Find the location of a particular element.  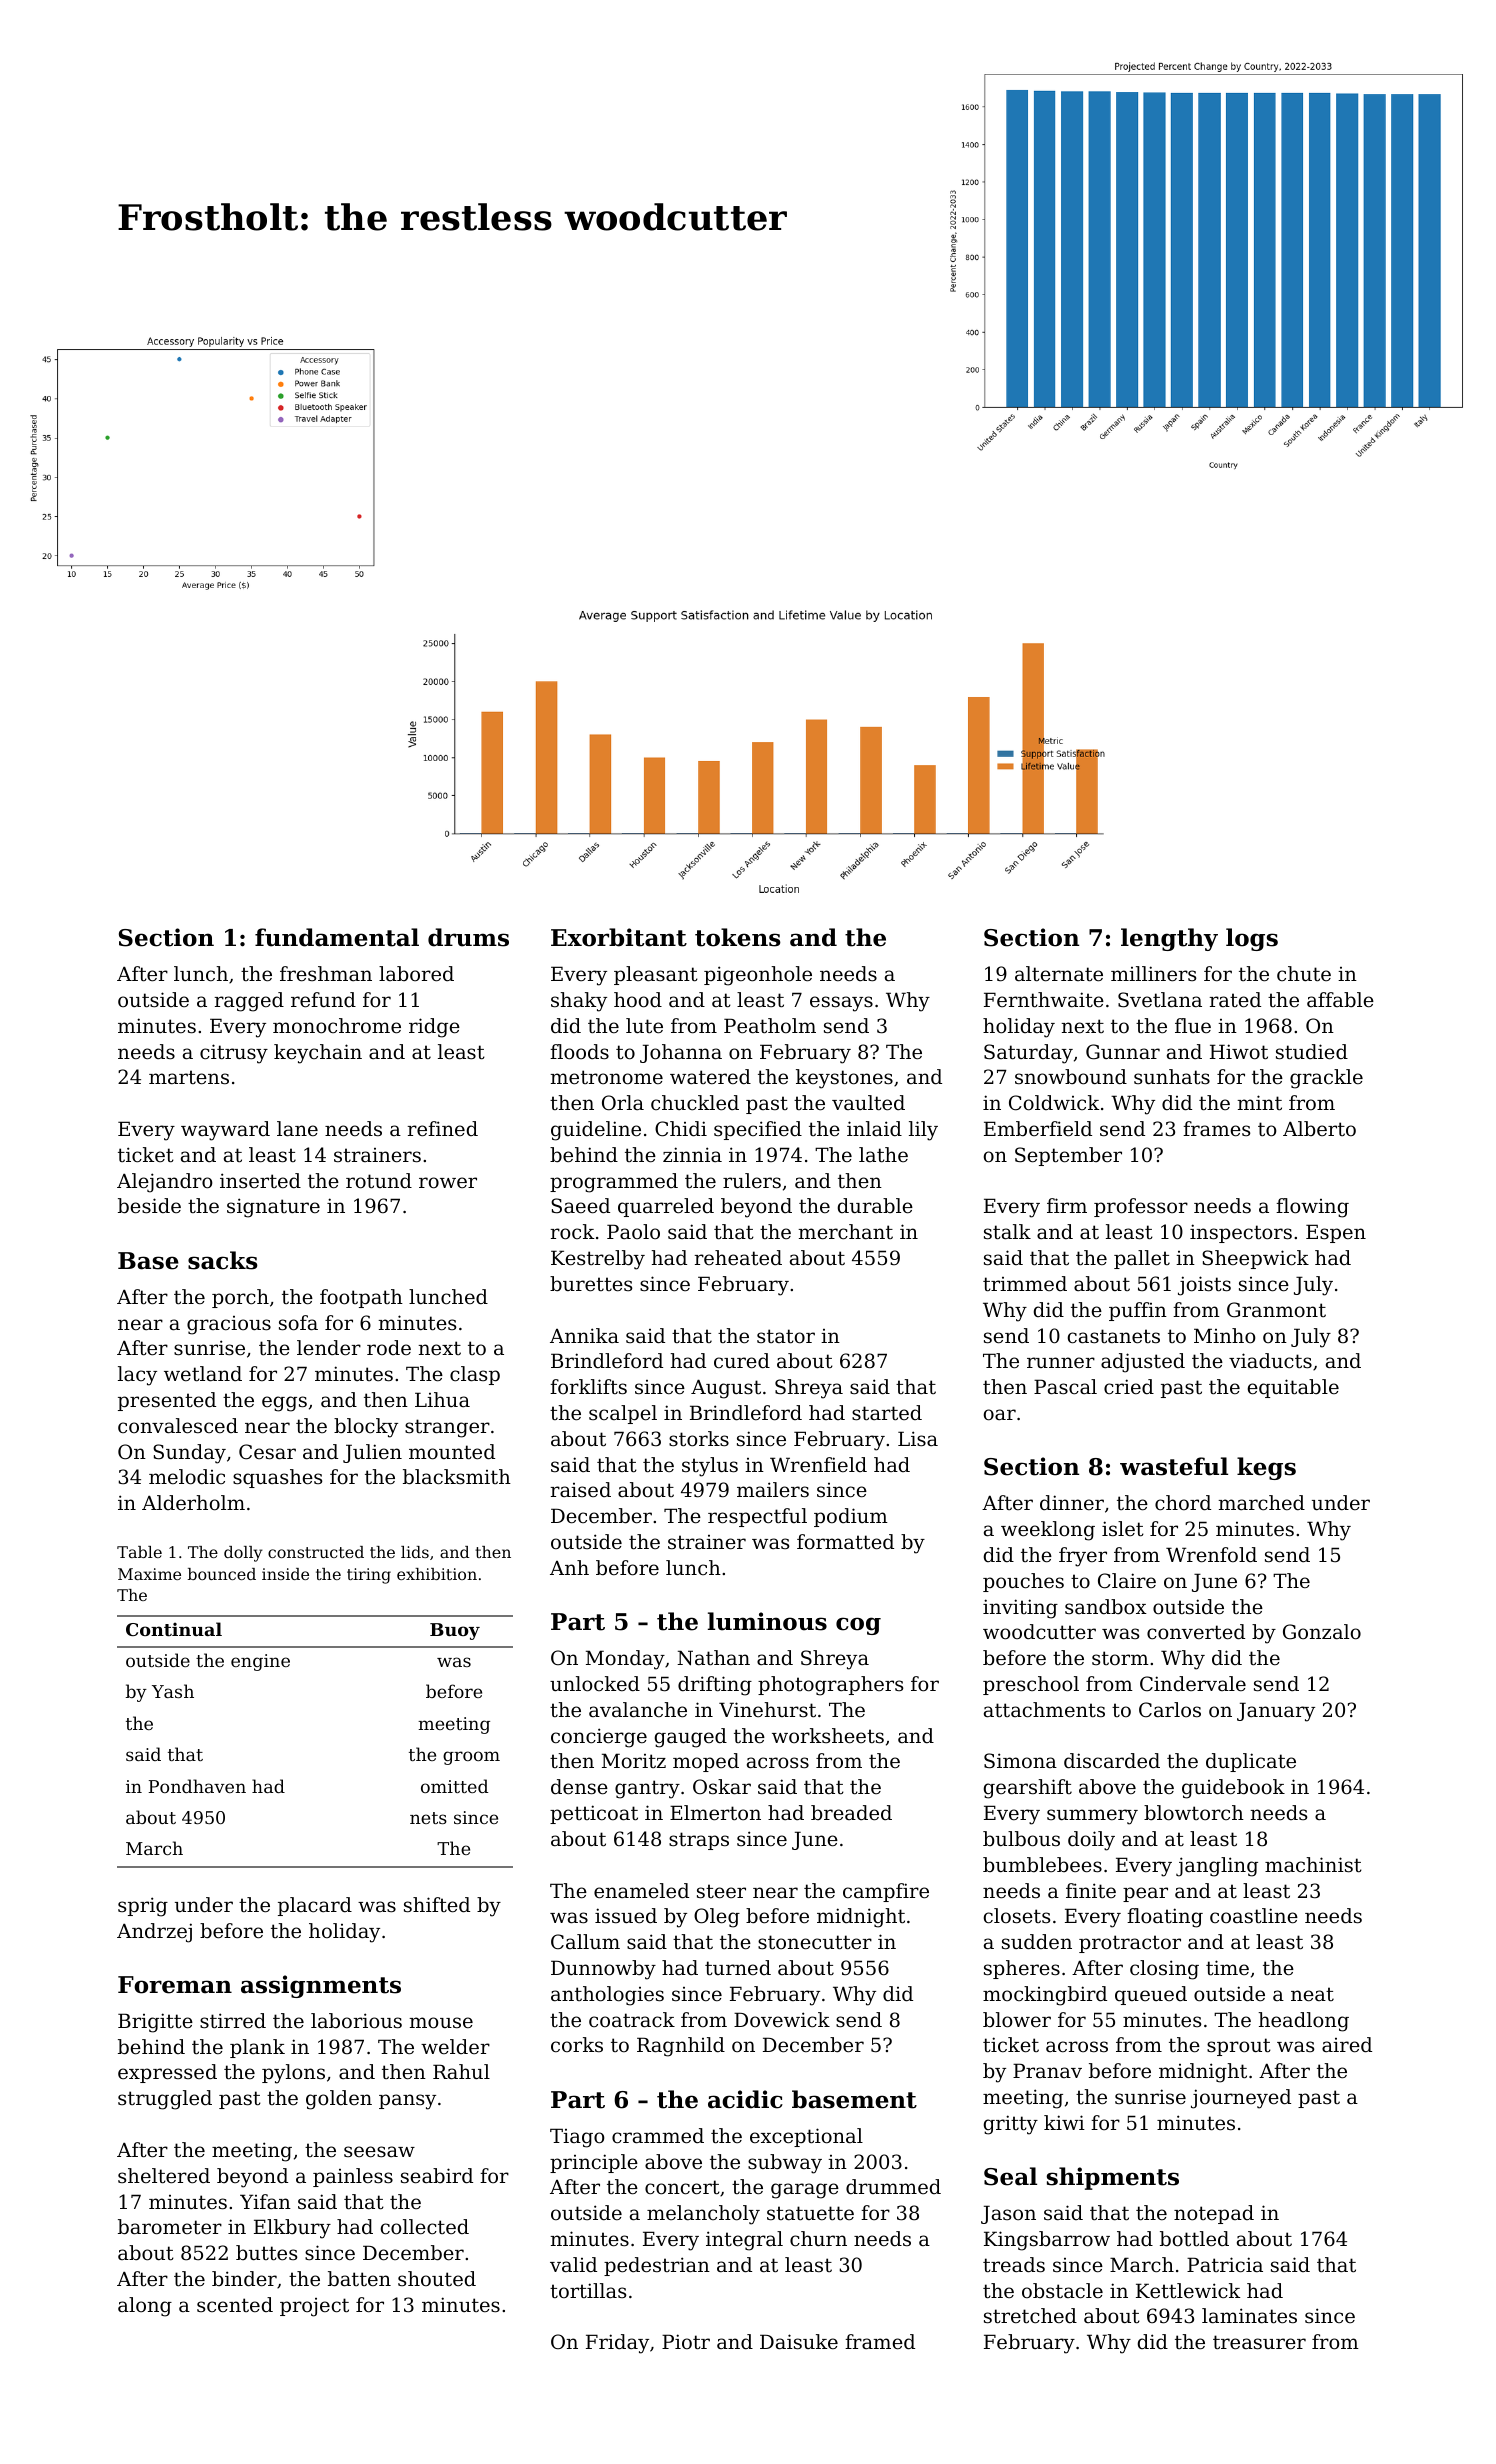

Pondhaven is located at coordinates (197, 1786).
